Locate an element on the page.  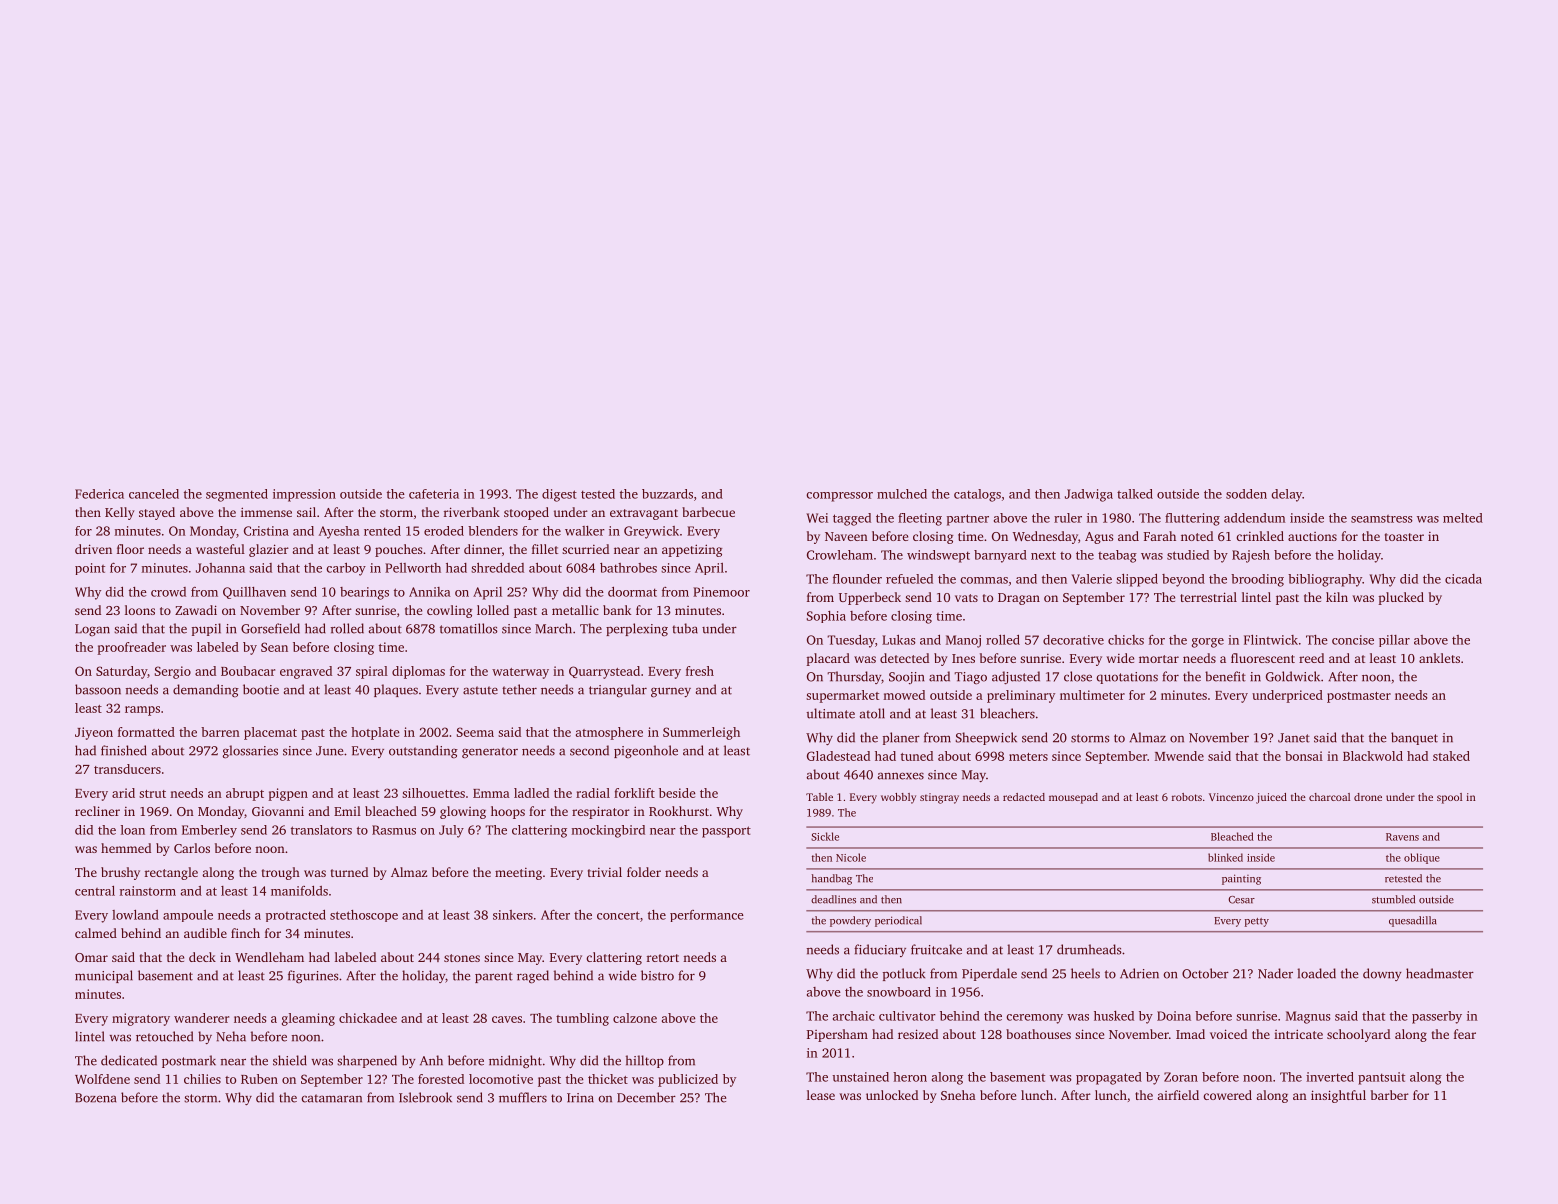
Quarrystead is located at coordinates (604, 672).
